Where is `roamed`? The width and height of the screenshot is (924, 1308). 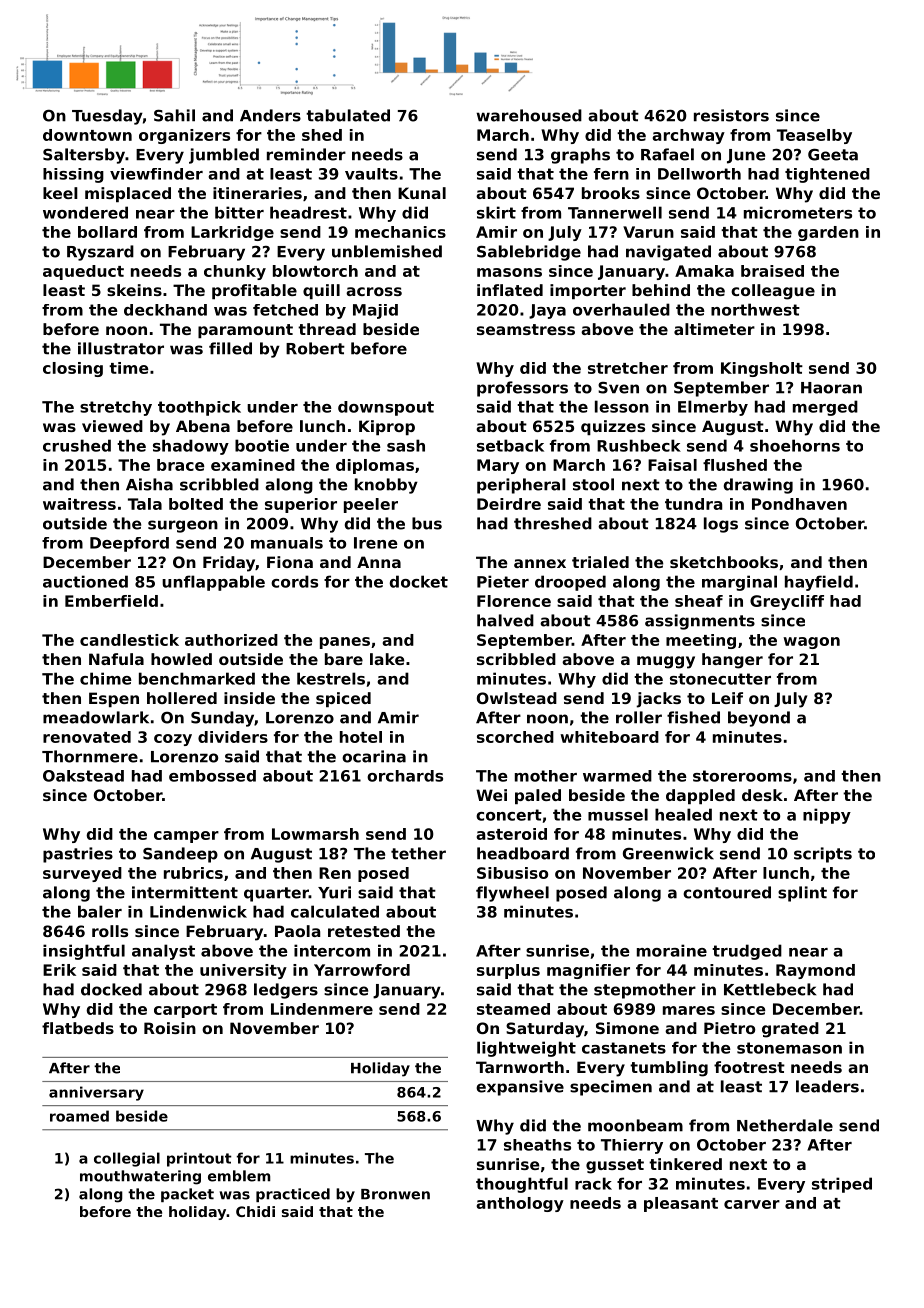 roamed is located at coordinates (79, 1116).
